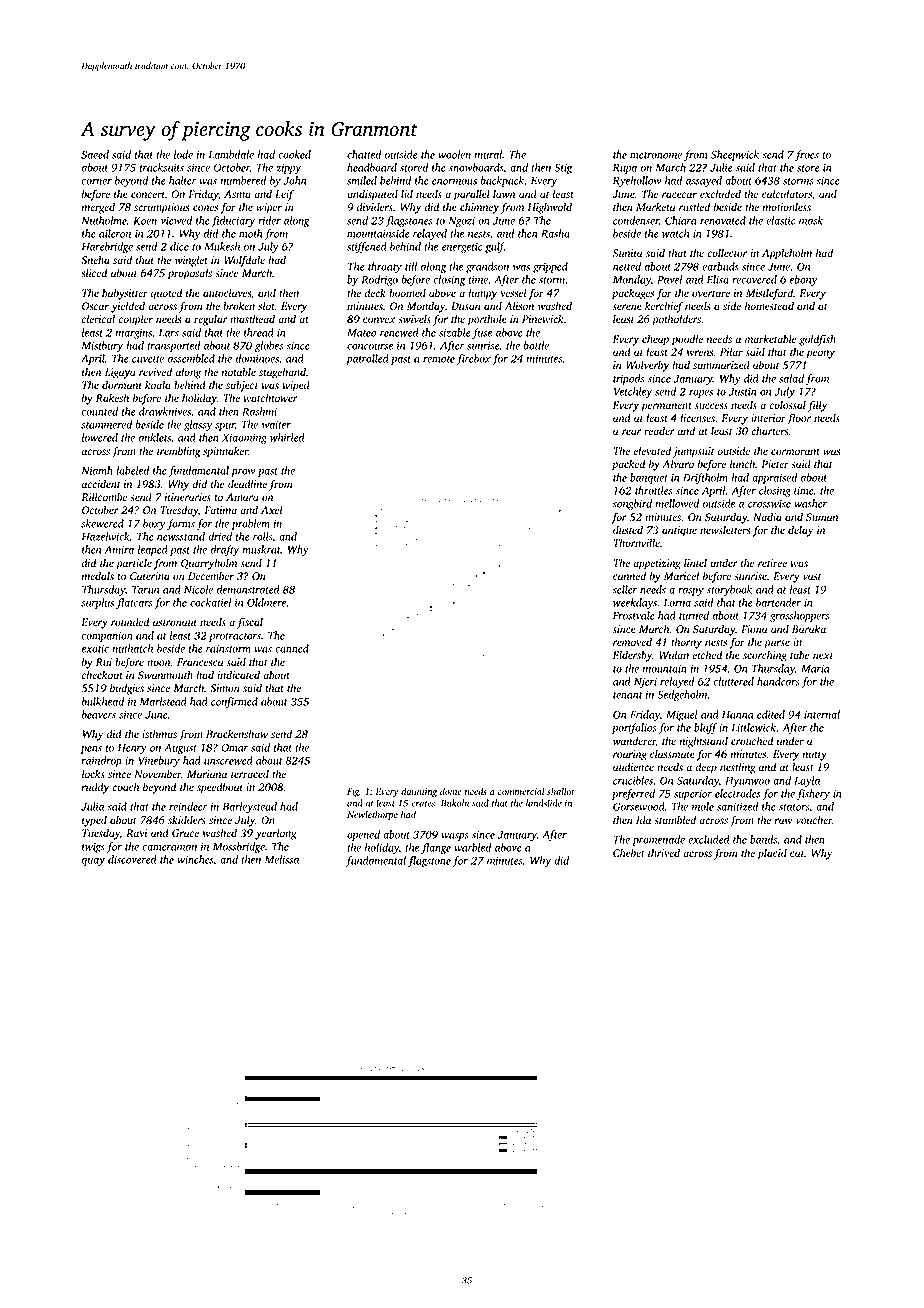 This page has width=924, height=1308. I want to click on quay, so click(93, 862).
